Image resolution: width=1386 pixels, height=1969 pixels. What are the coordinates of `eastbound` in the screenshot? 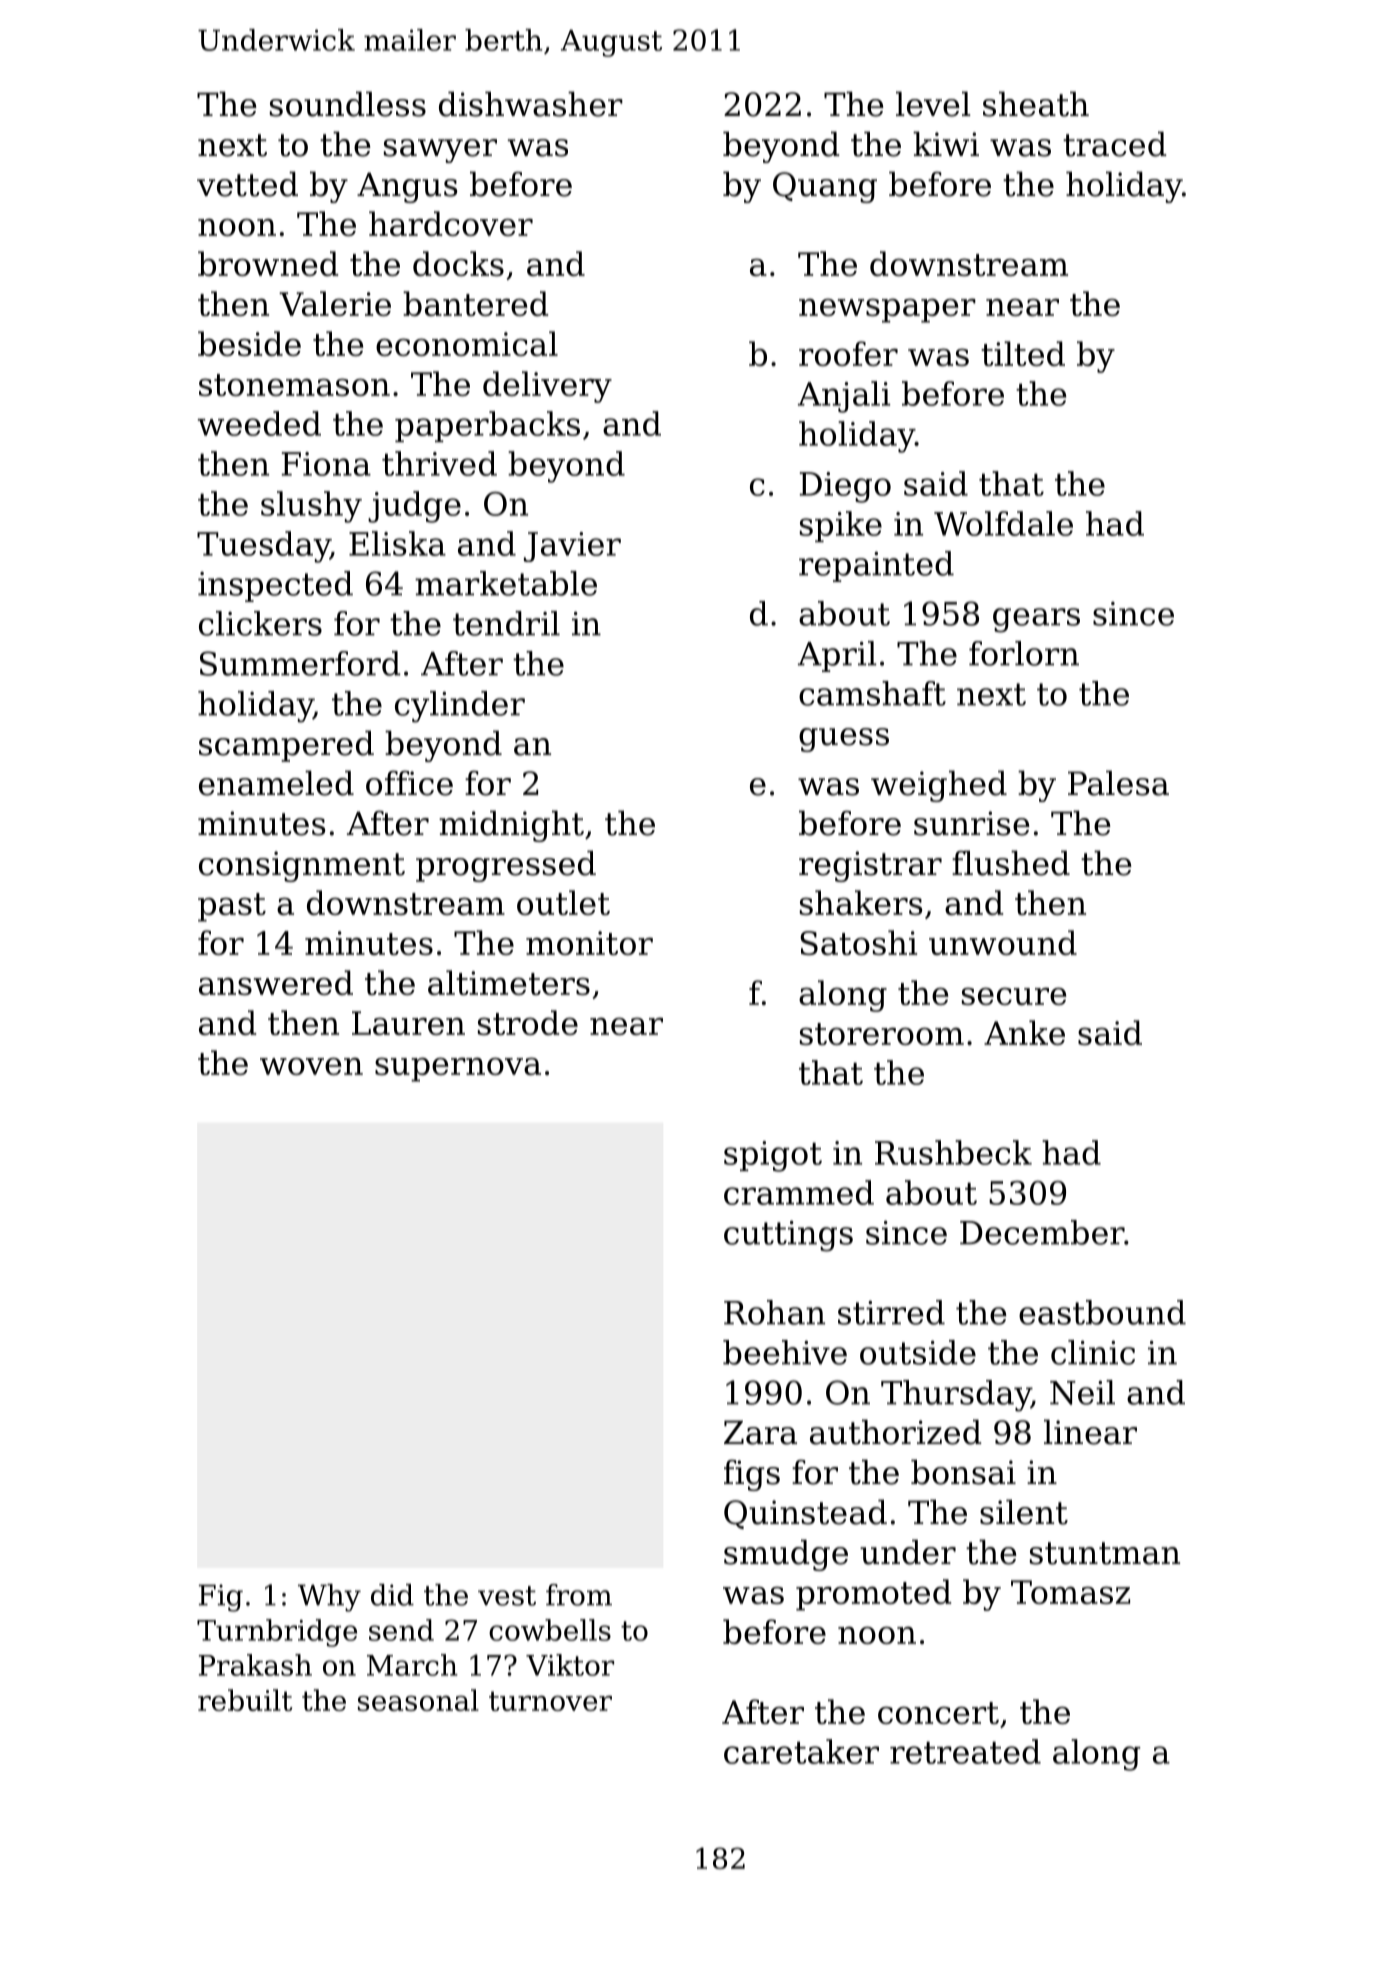 It's located at (1102, 1312).
